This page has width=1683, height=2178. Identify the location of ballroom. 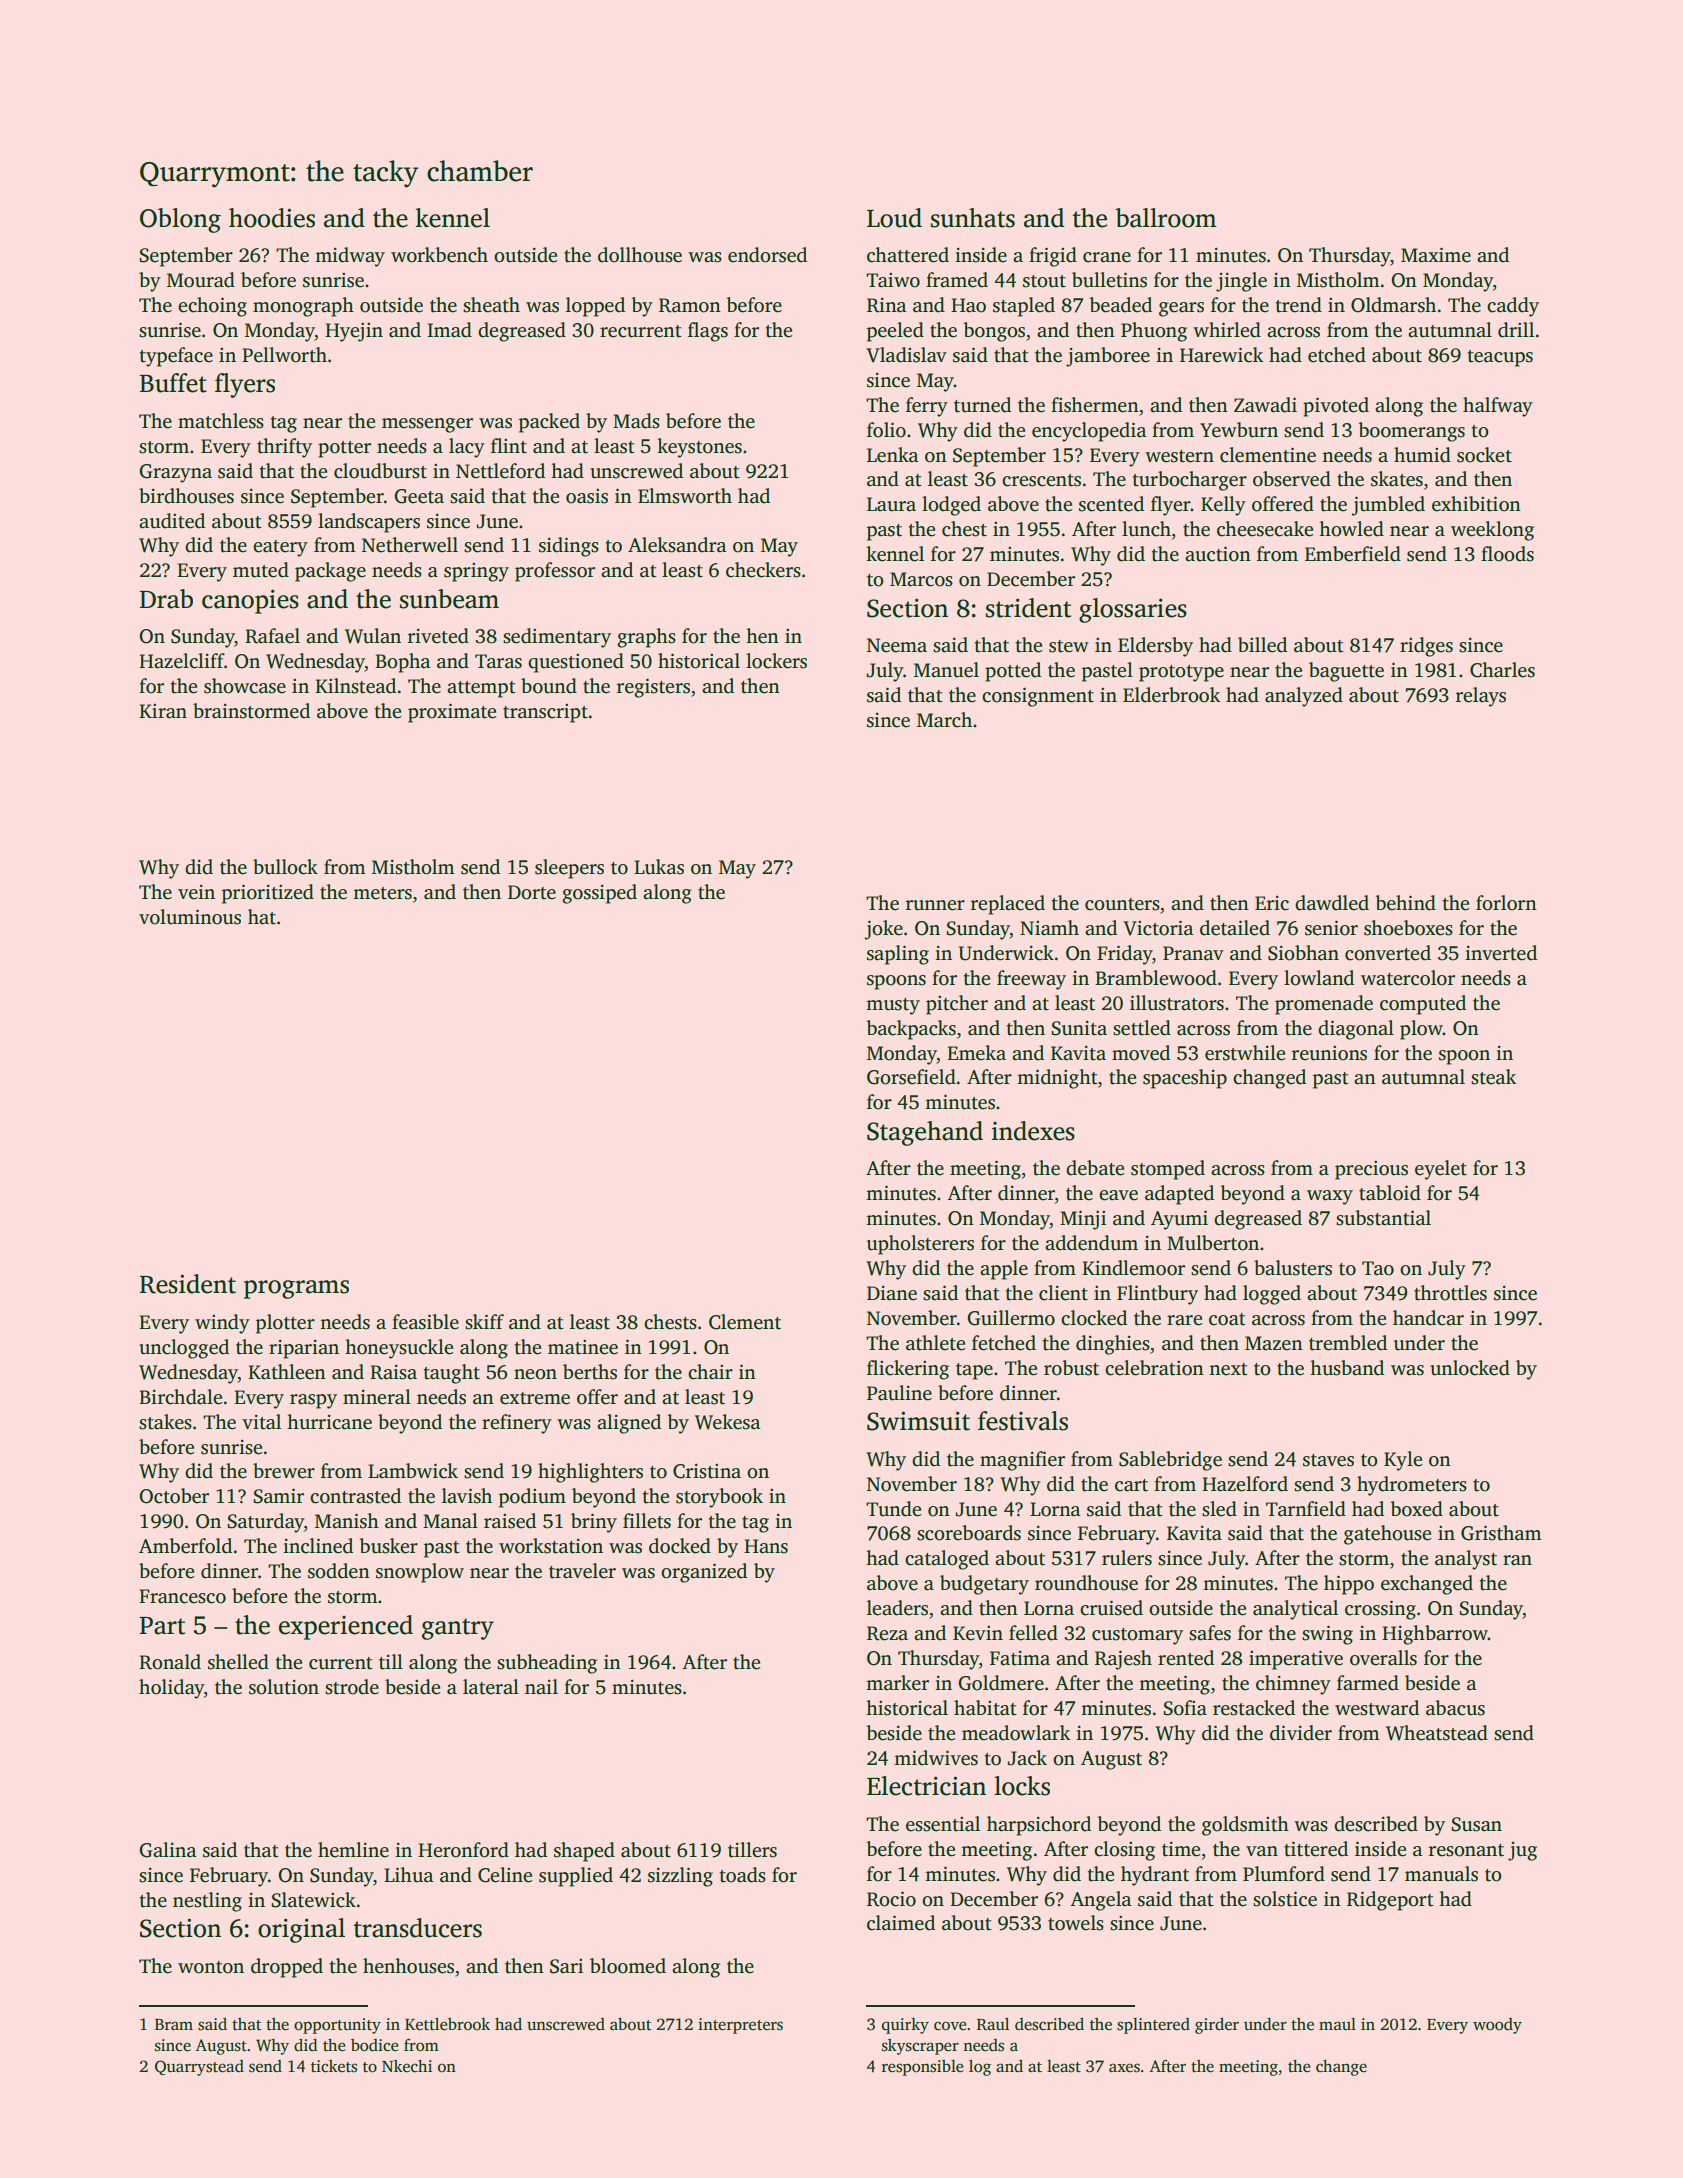
(1166, 218).
